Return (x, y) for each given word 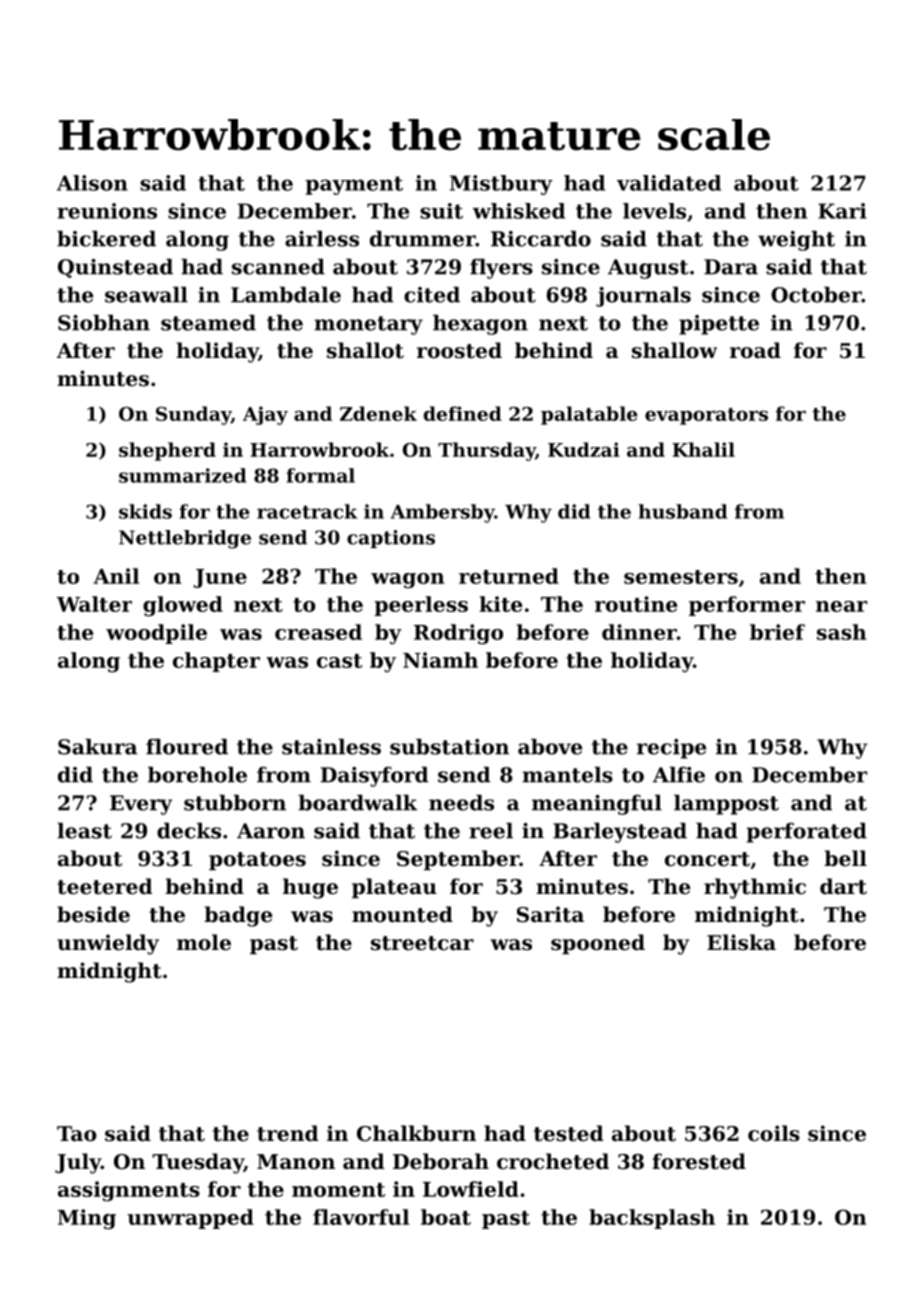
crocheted (553, 1161)
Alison (92, 183)
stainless (331, 747)
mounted (402, 914)
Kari (842, 211)
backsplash (652, 1219)
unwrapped (191, 1219)
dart (843, 886)
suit (441, 211)
